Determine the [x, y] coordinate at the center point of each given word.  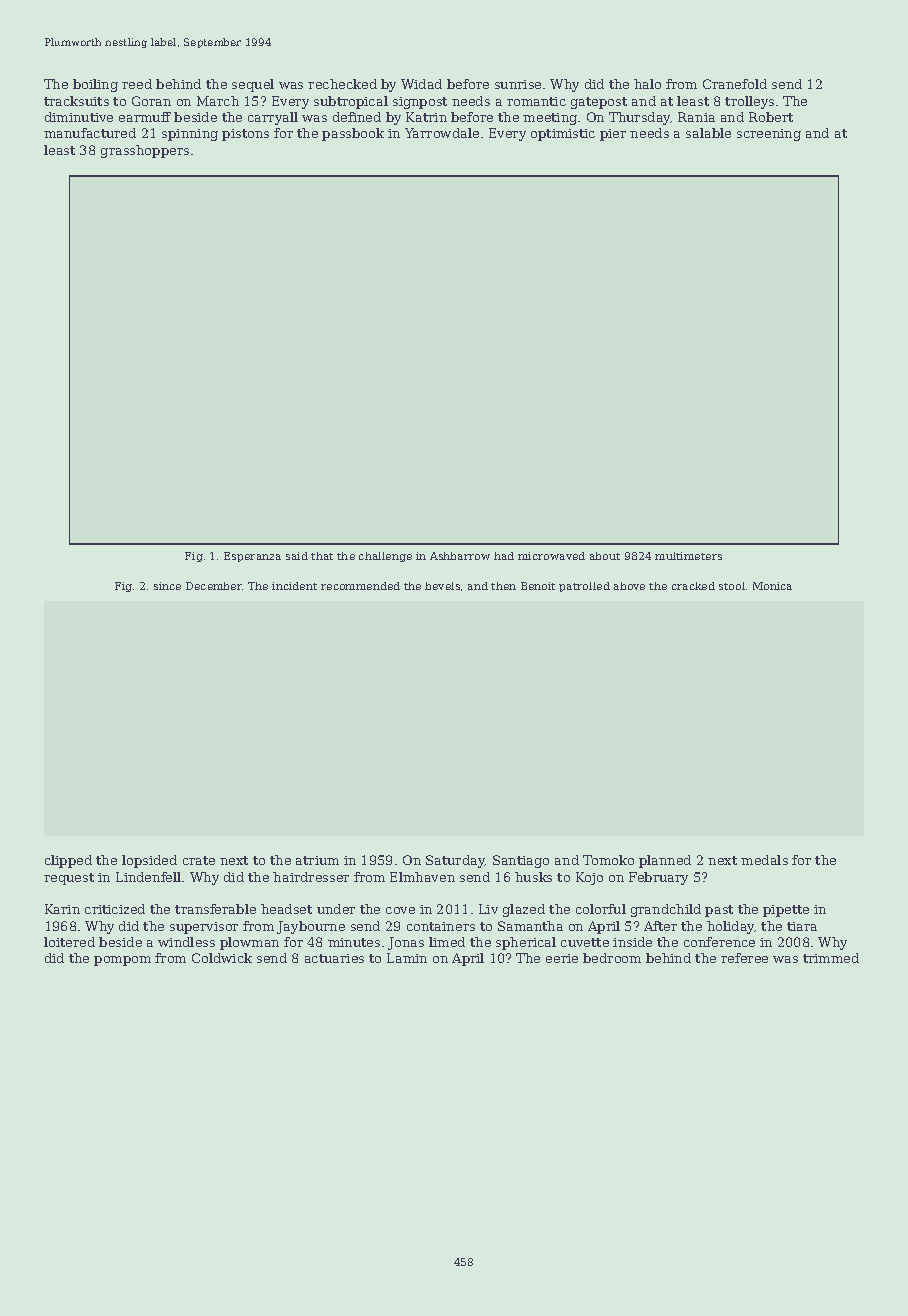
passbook [353, 134]
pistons [245, 135]
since [167, 586]
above [629, 586]
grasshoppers [145, 151]
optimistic [563, 135]
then [503, 586]
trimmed [831, 958]
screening [769, 135]
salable [708, 133]
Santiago [521, 861]
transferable [215, 909]
